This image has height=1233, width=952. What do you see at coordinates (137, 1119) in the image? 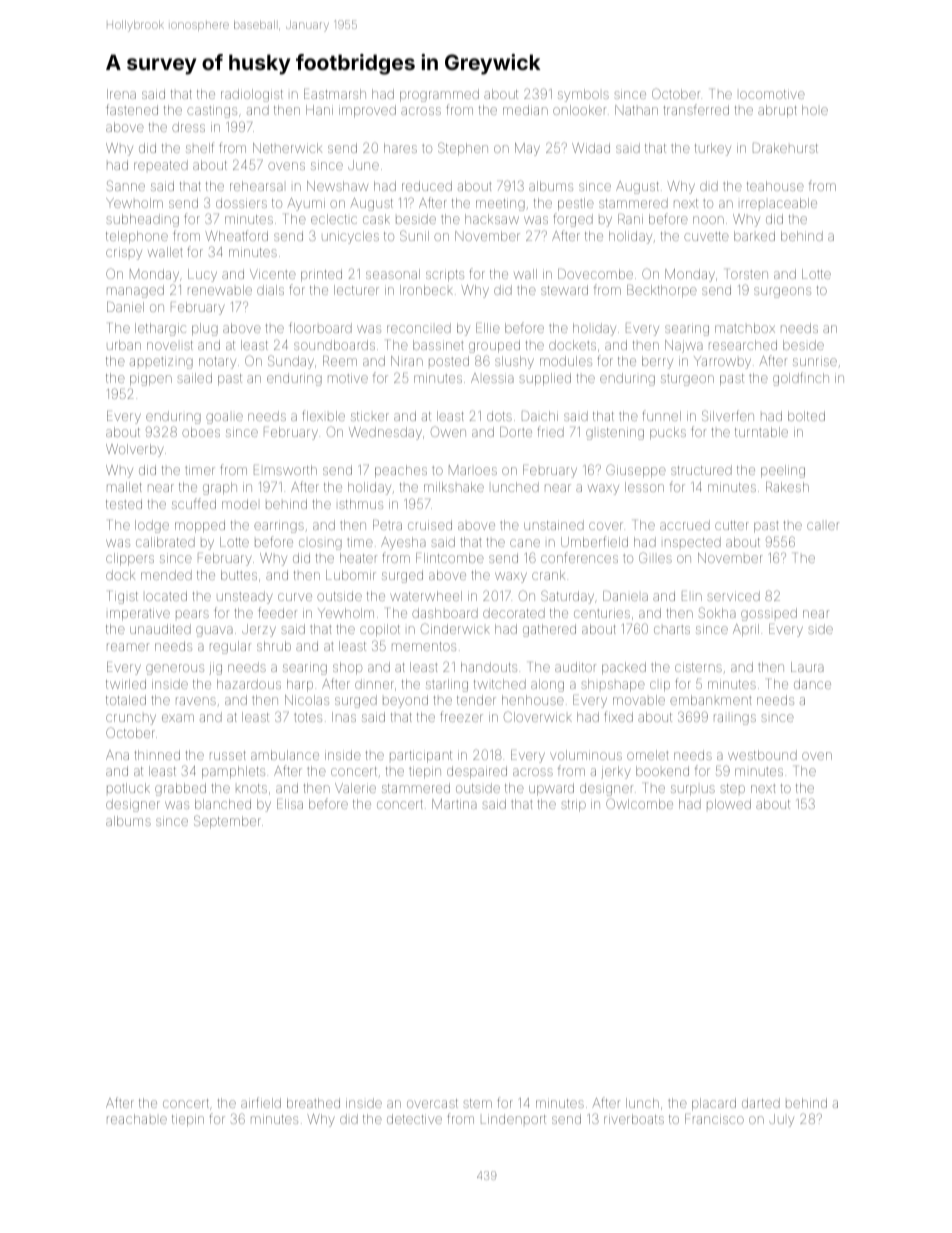
I see `reachable` at bounding box center [137, 1119].
